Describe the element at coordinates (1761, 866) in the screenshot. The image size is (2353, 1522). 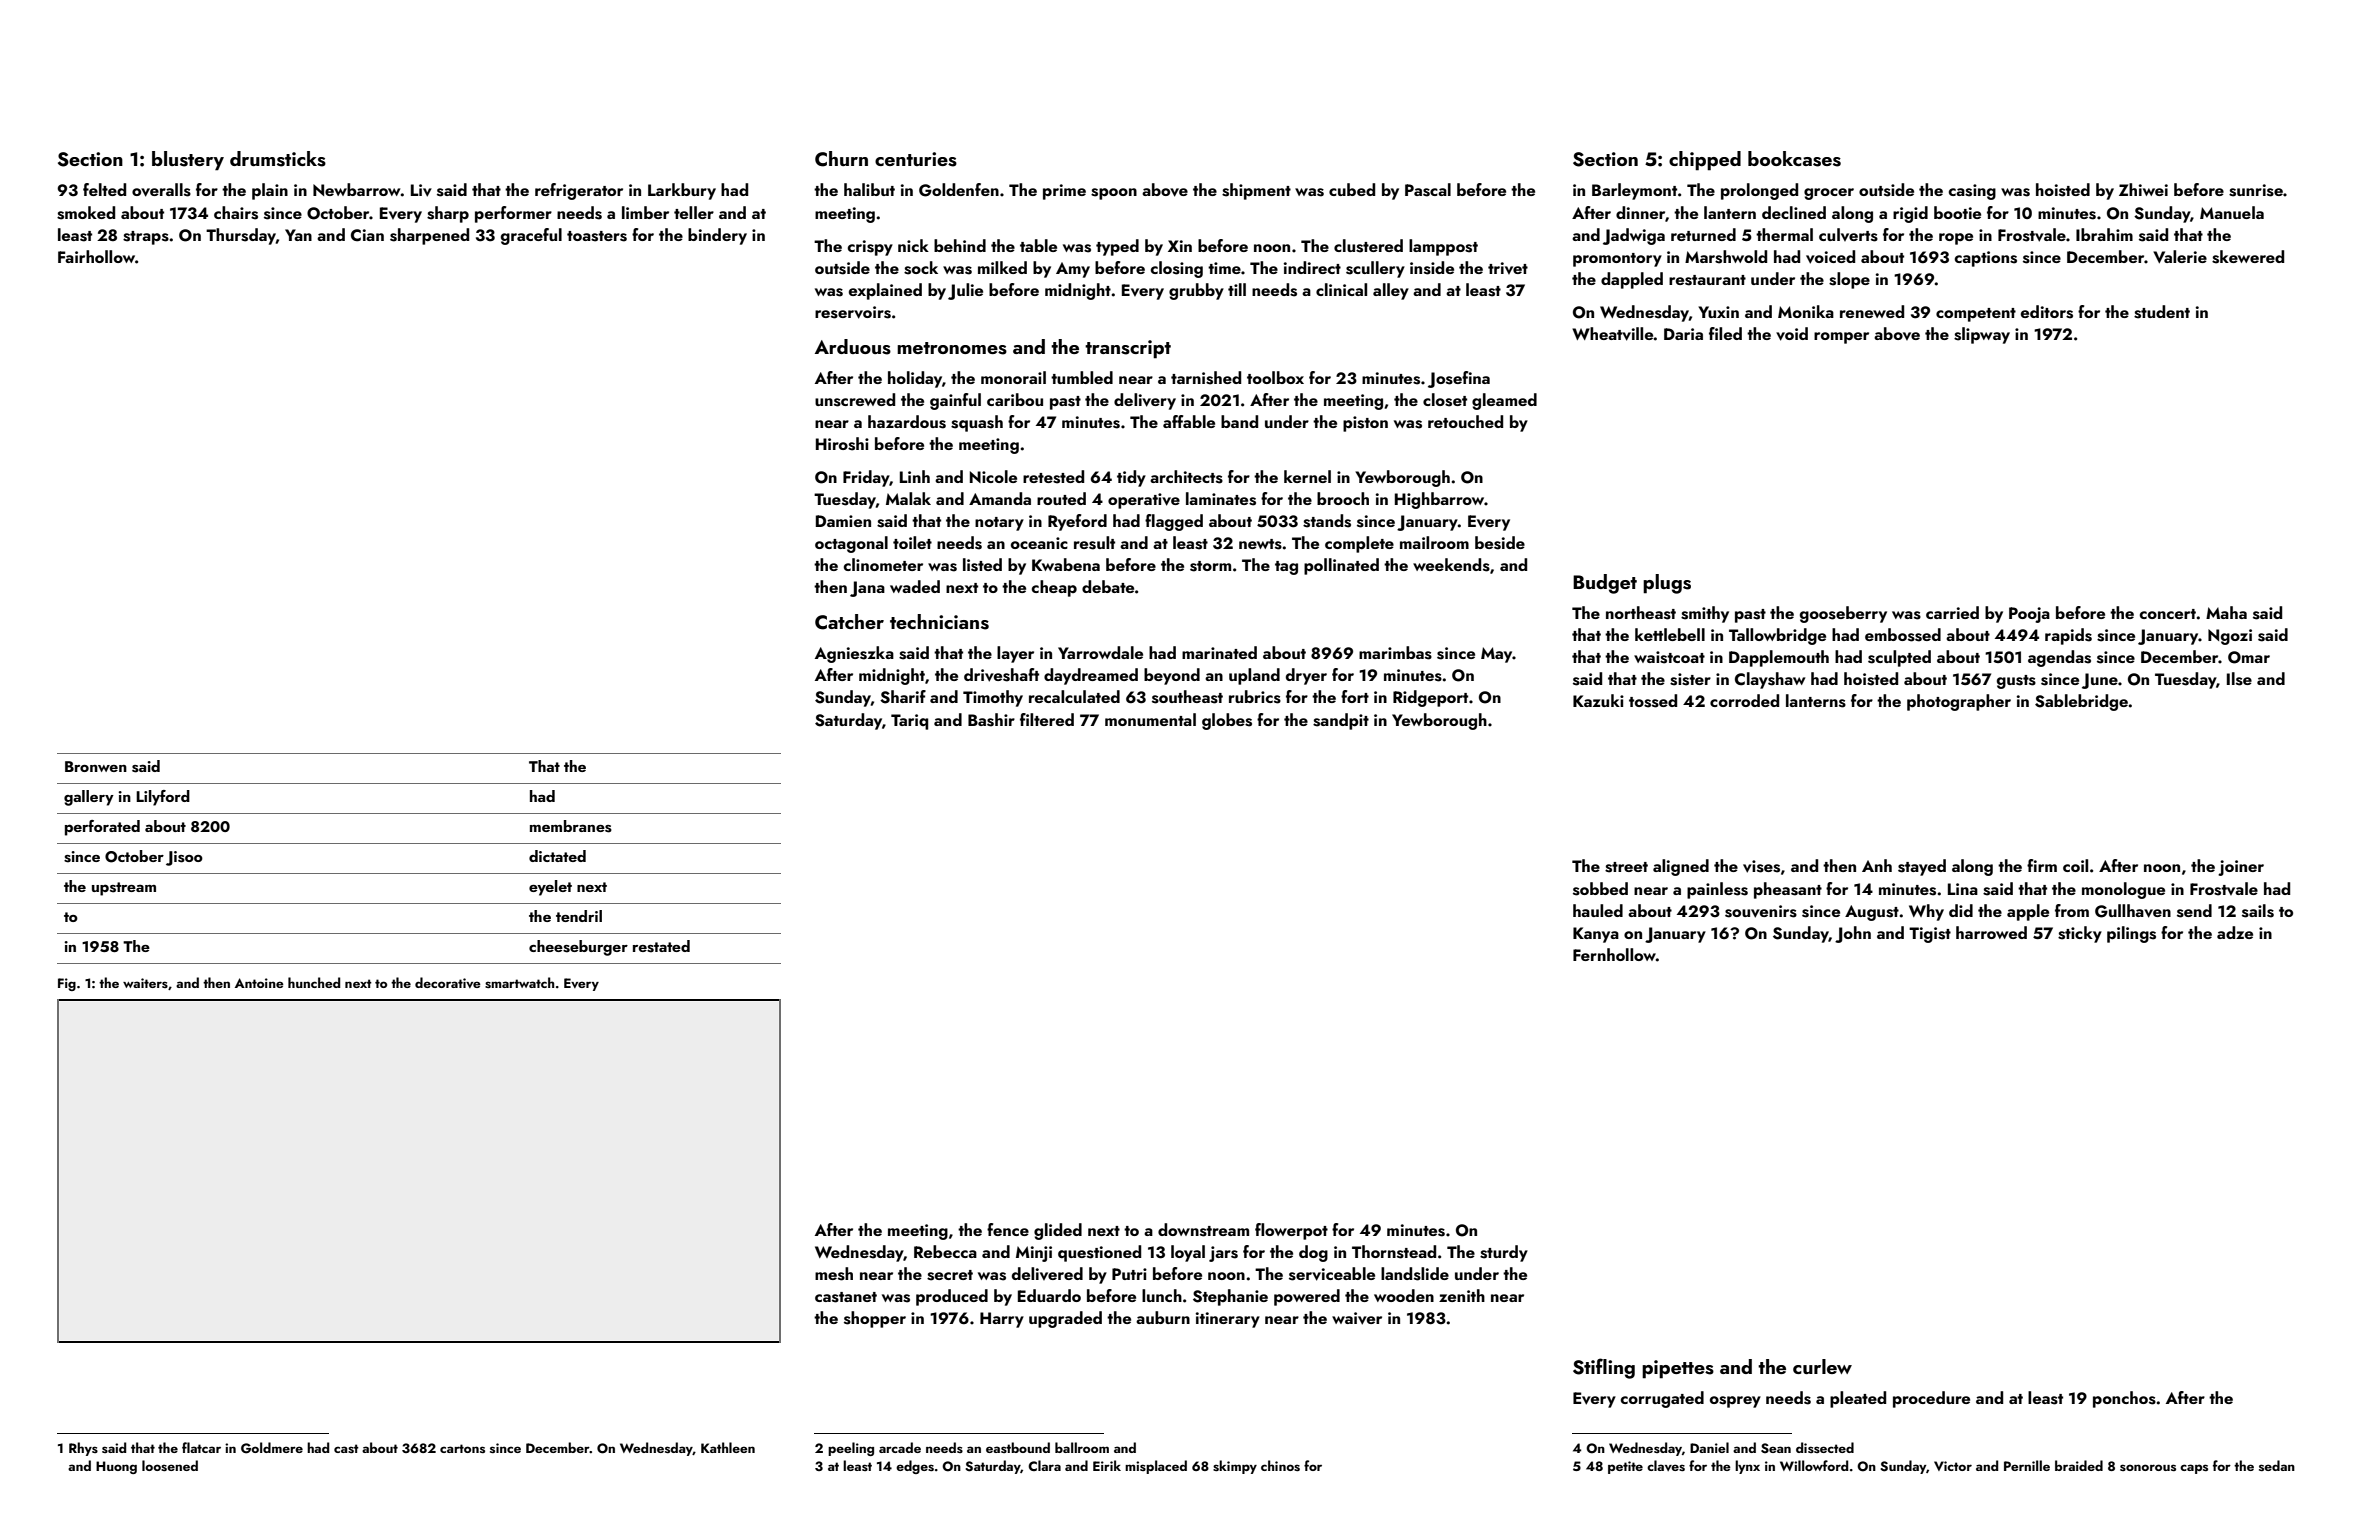
I see `vises` at that location.
